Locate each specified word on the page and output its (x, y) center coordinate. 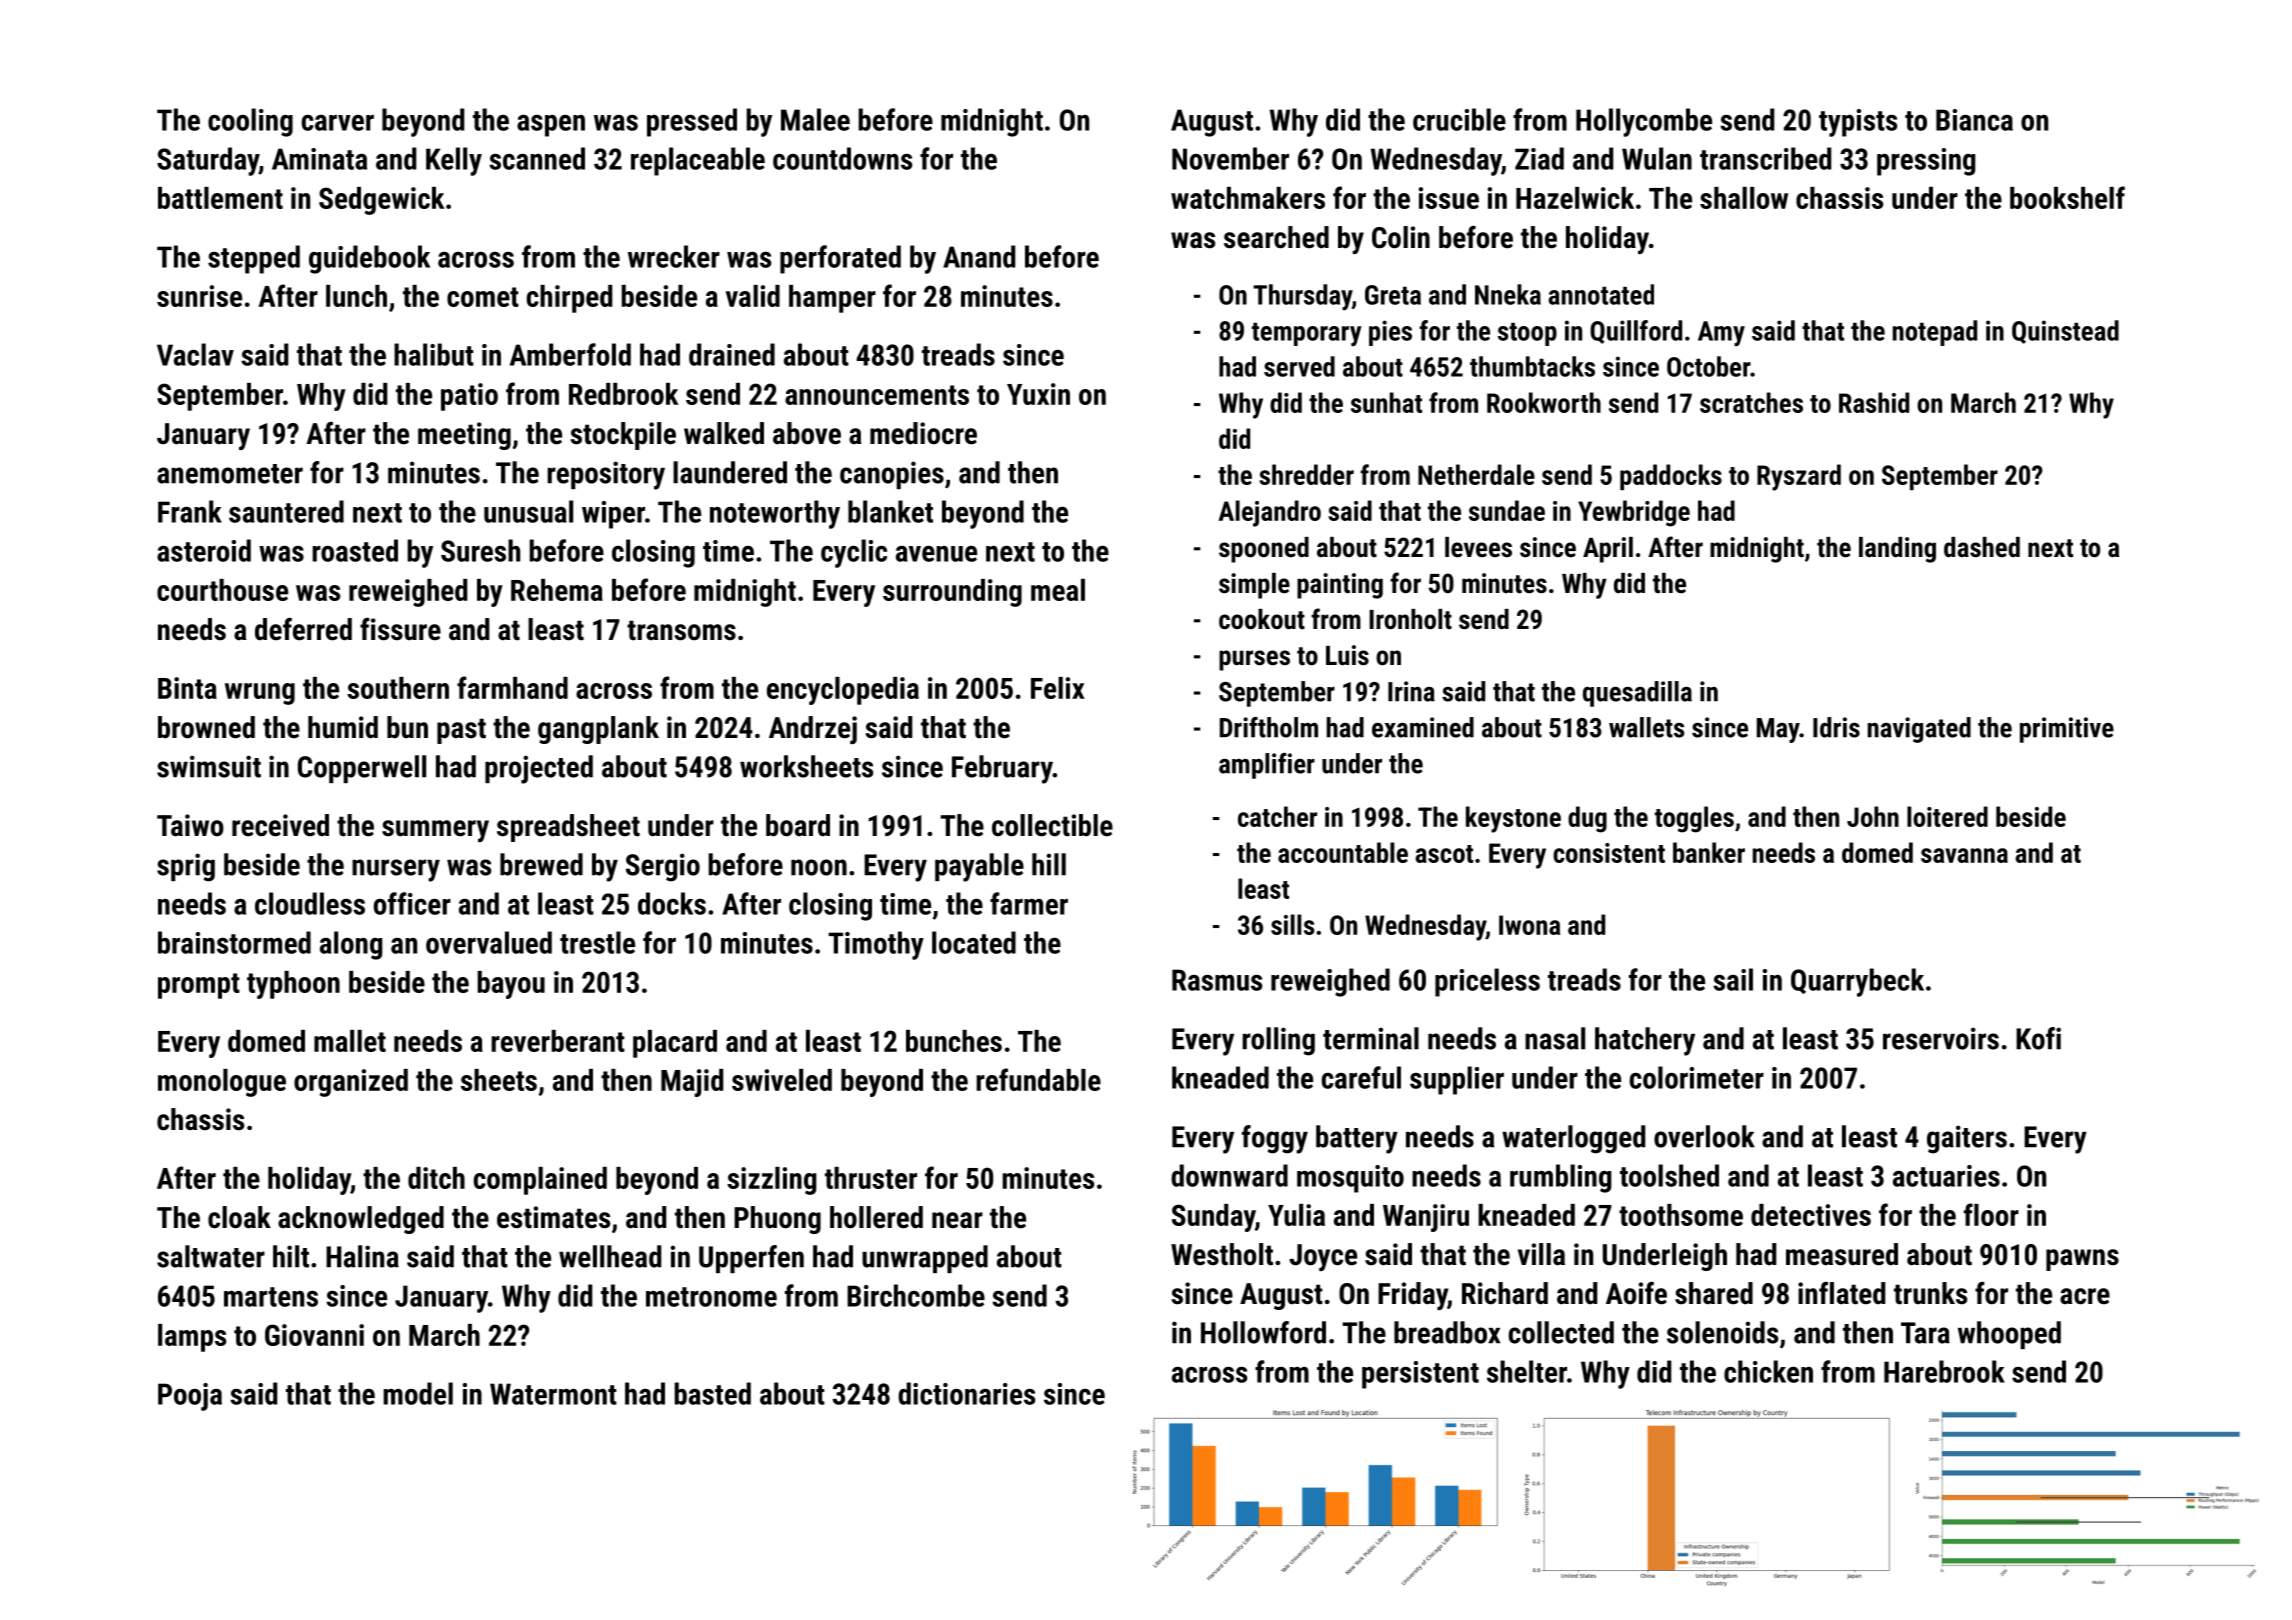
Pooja (190, 1397)
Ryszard (1799, 477)
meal (1058, 590)
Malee (815, 119)
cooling (250, 122)
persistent (1420, 1375)
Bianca (1974, 120)
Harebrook (1944, 1371)
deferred (303, 629)
